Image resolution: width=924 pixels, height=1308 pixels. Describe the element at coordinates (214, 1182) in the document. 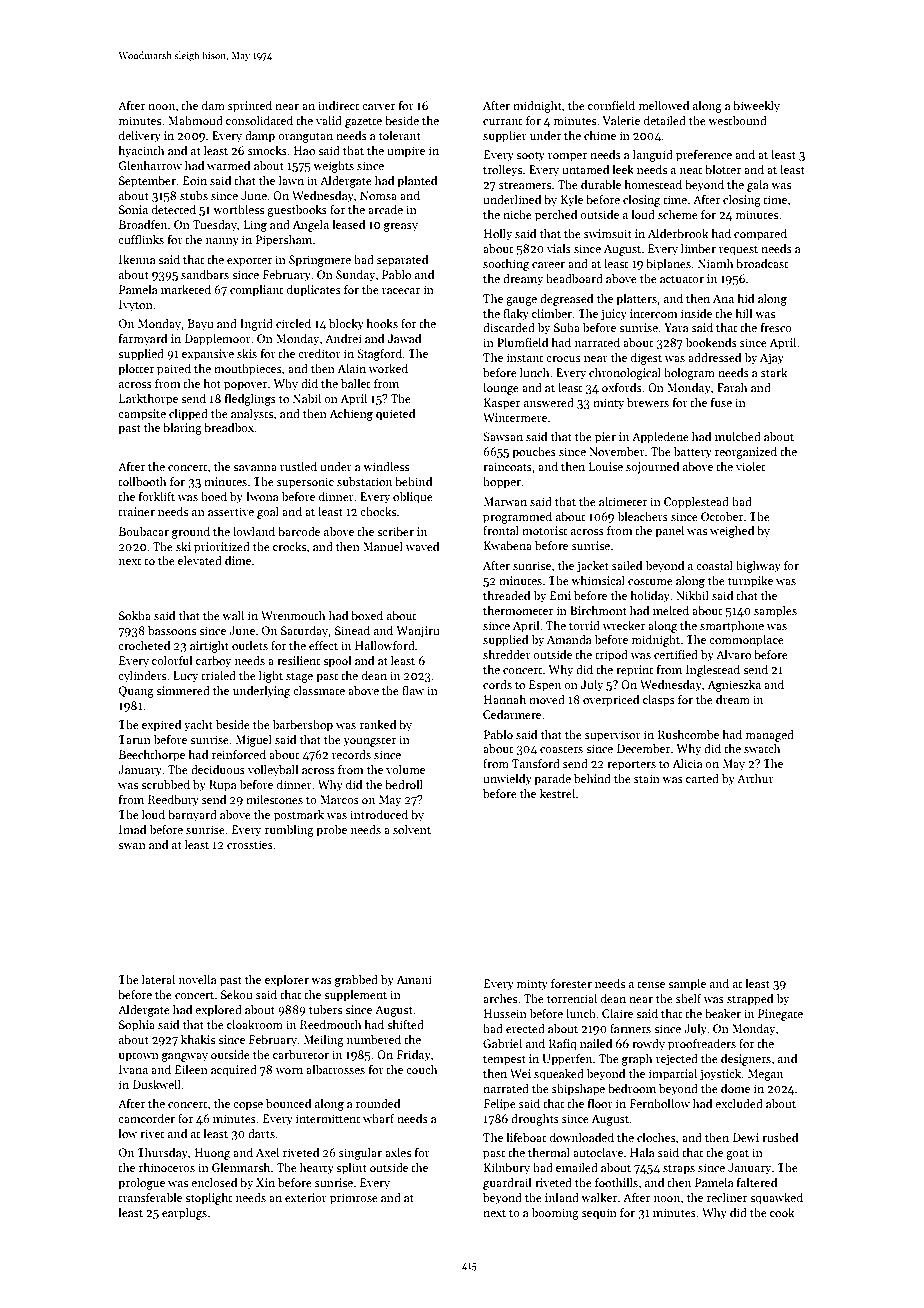

I see `enclosed` at that location.
